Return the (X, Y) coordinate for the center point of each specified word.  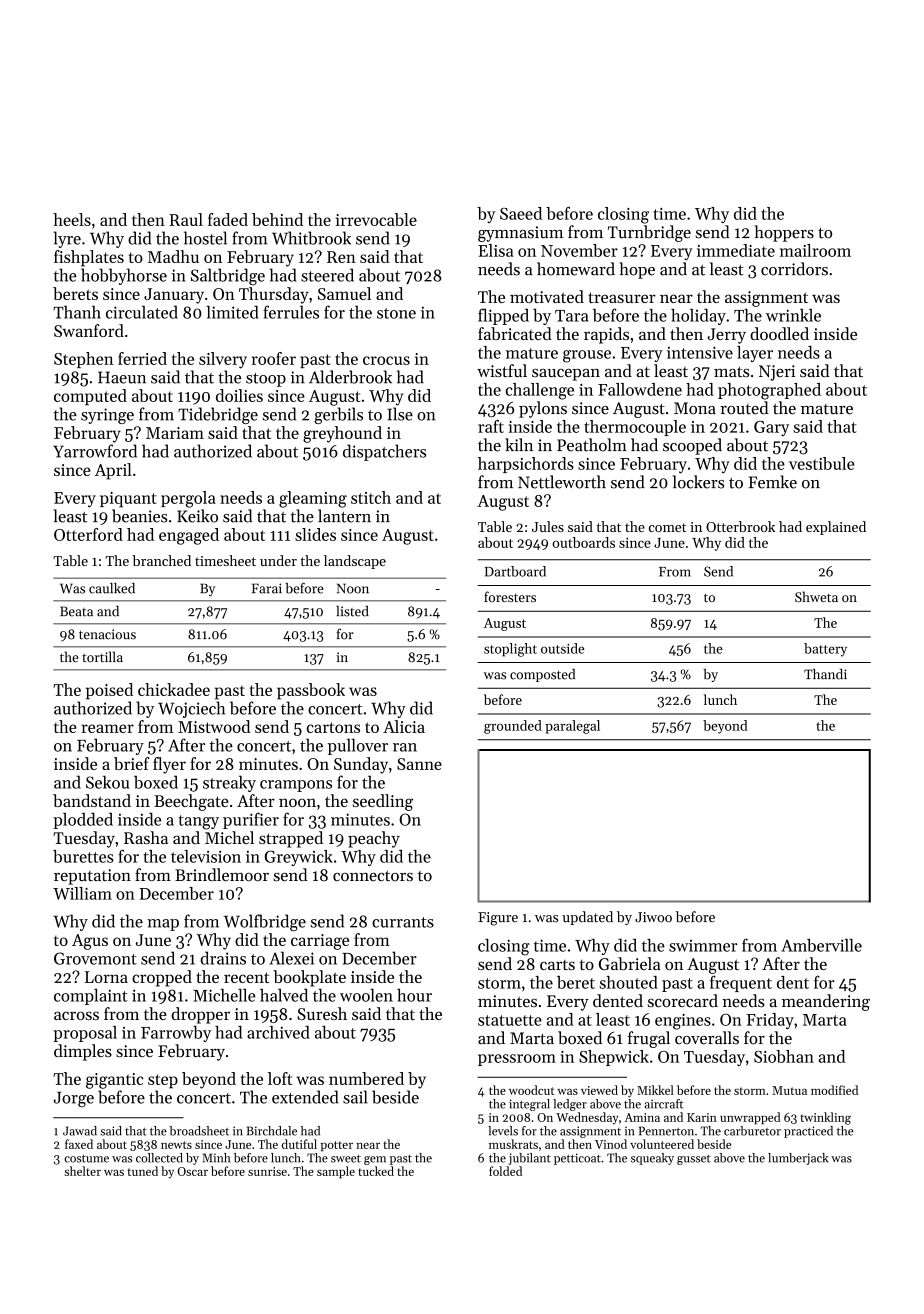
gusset (694, 1160)
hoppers (784, 233)
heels (72, 219)
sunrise (267, 1171)
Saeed (521, 213)
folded (505, 1171)
